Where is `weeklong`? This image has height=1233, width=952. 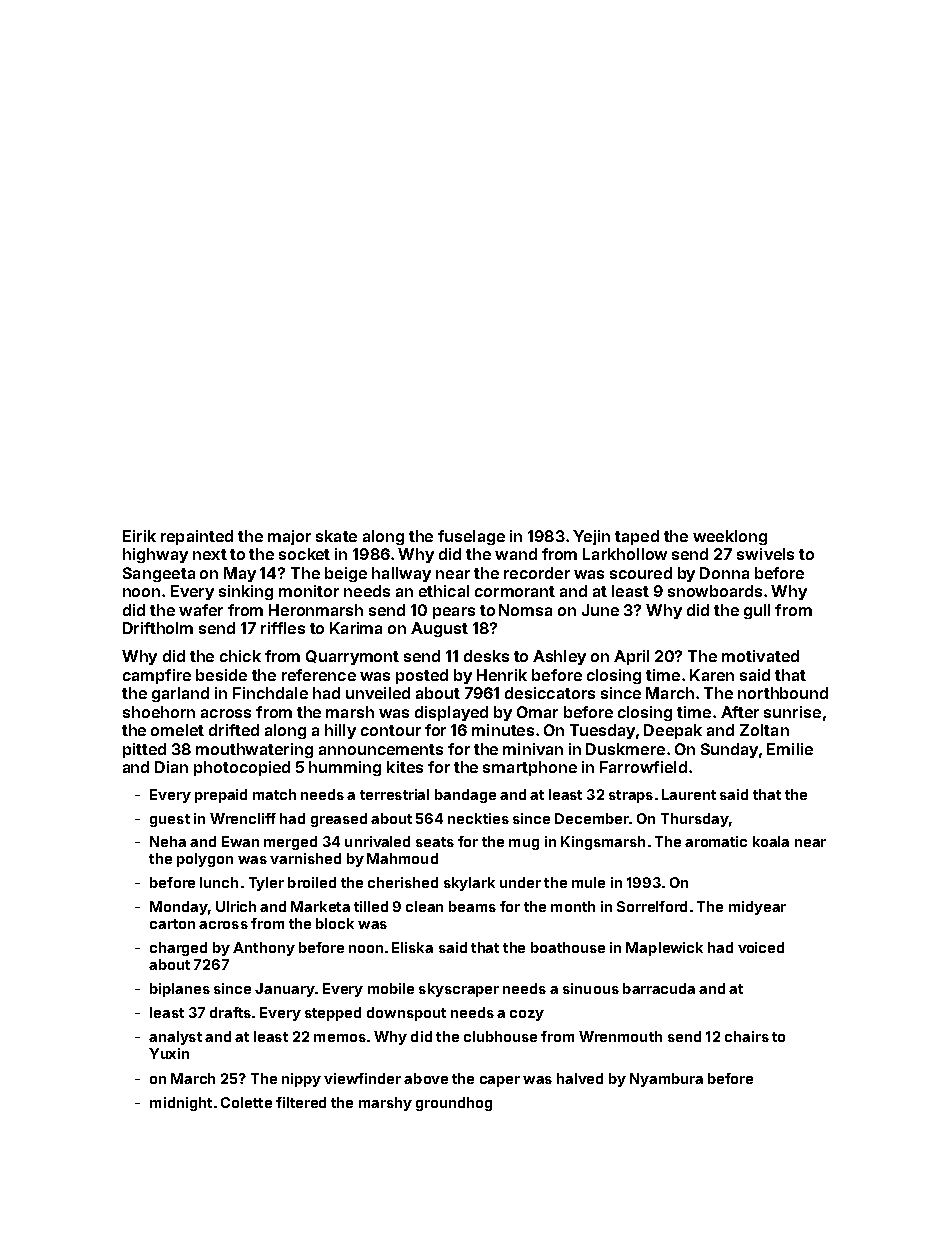 weeklong is located at coordinates (730, 537).
